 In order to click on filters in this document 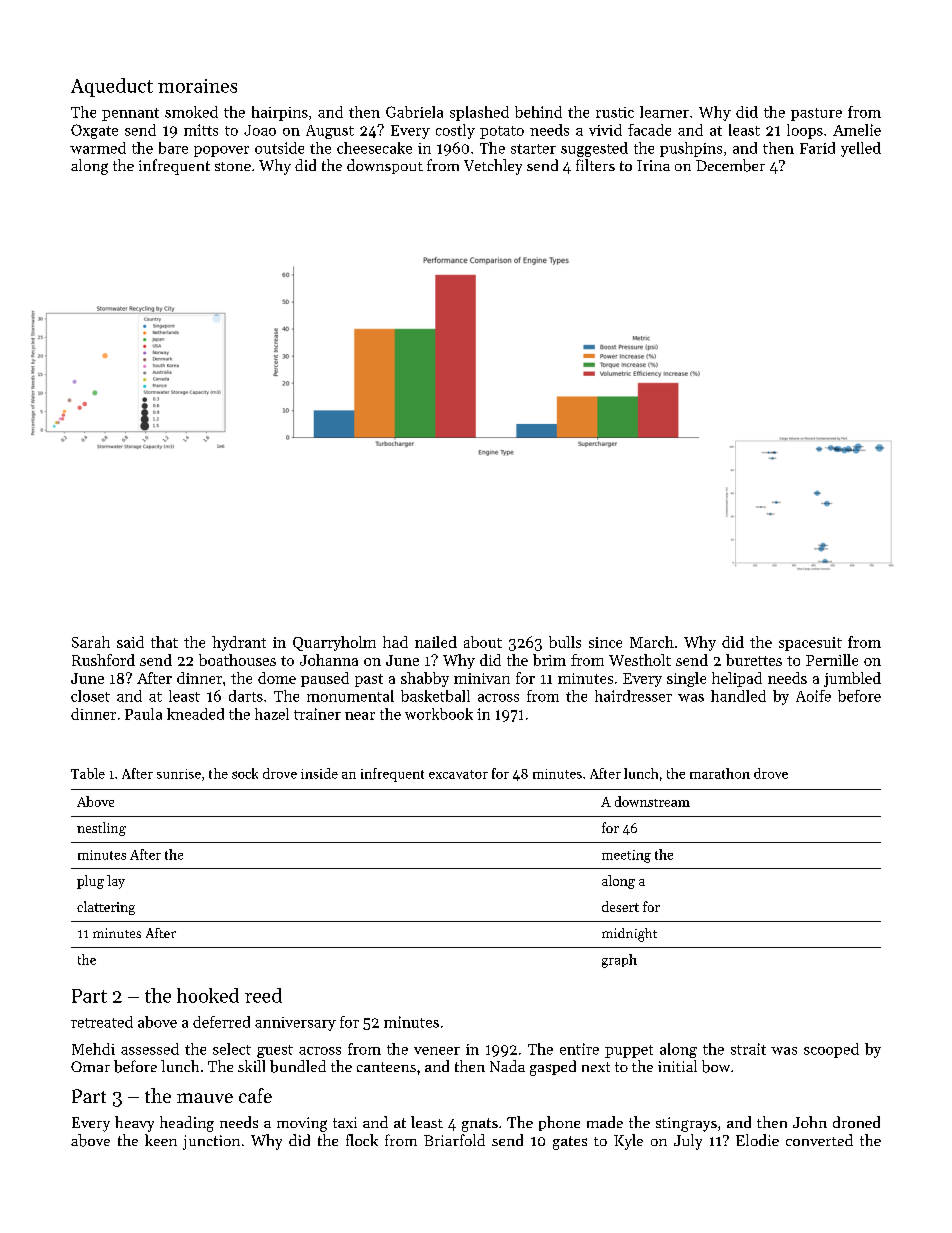, I will do `click(595, 165)`.
